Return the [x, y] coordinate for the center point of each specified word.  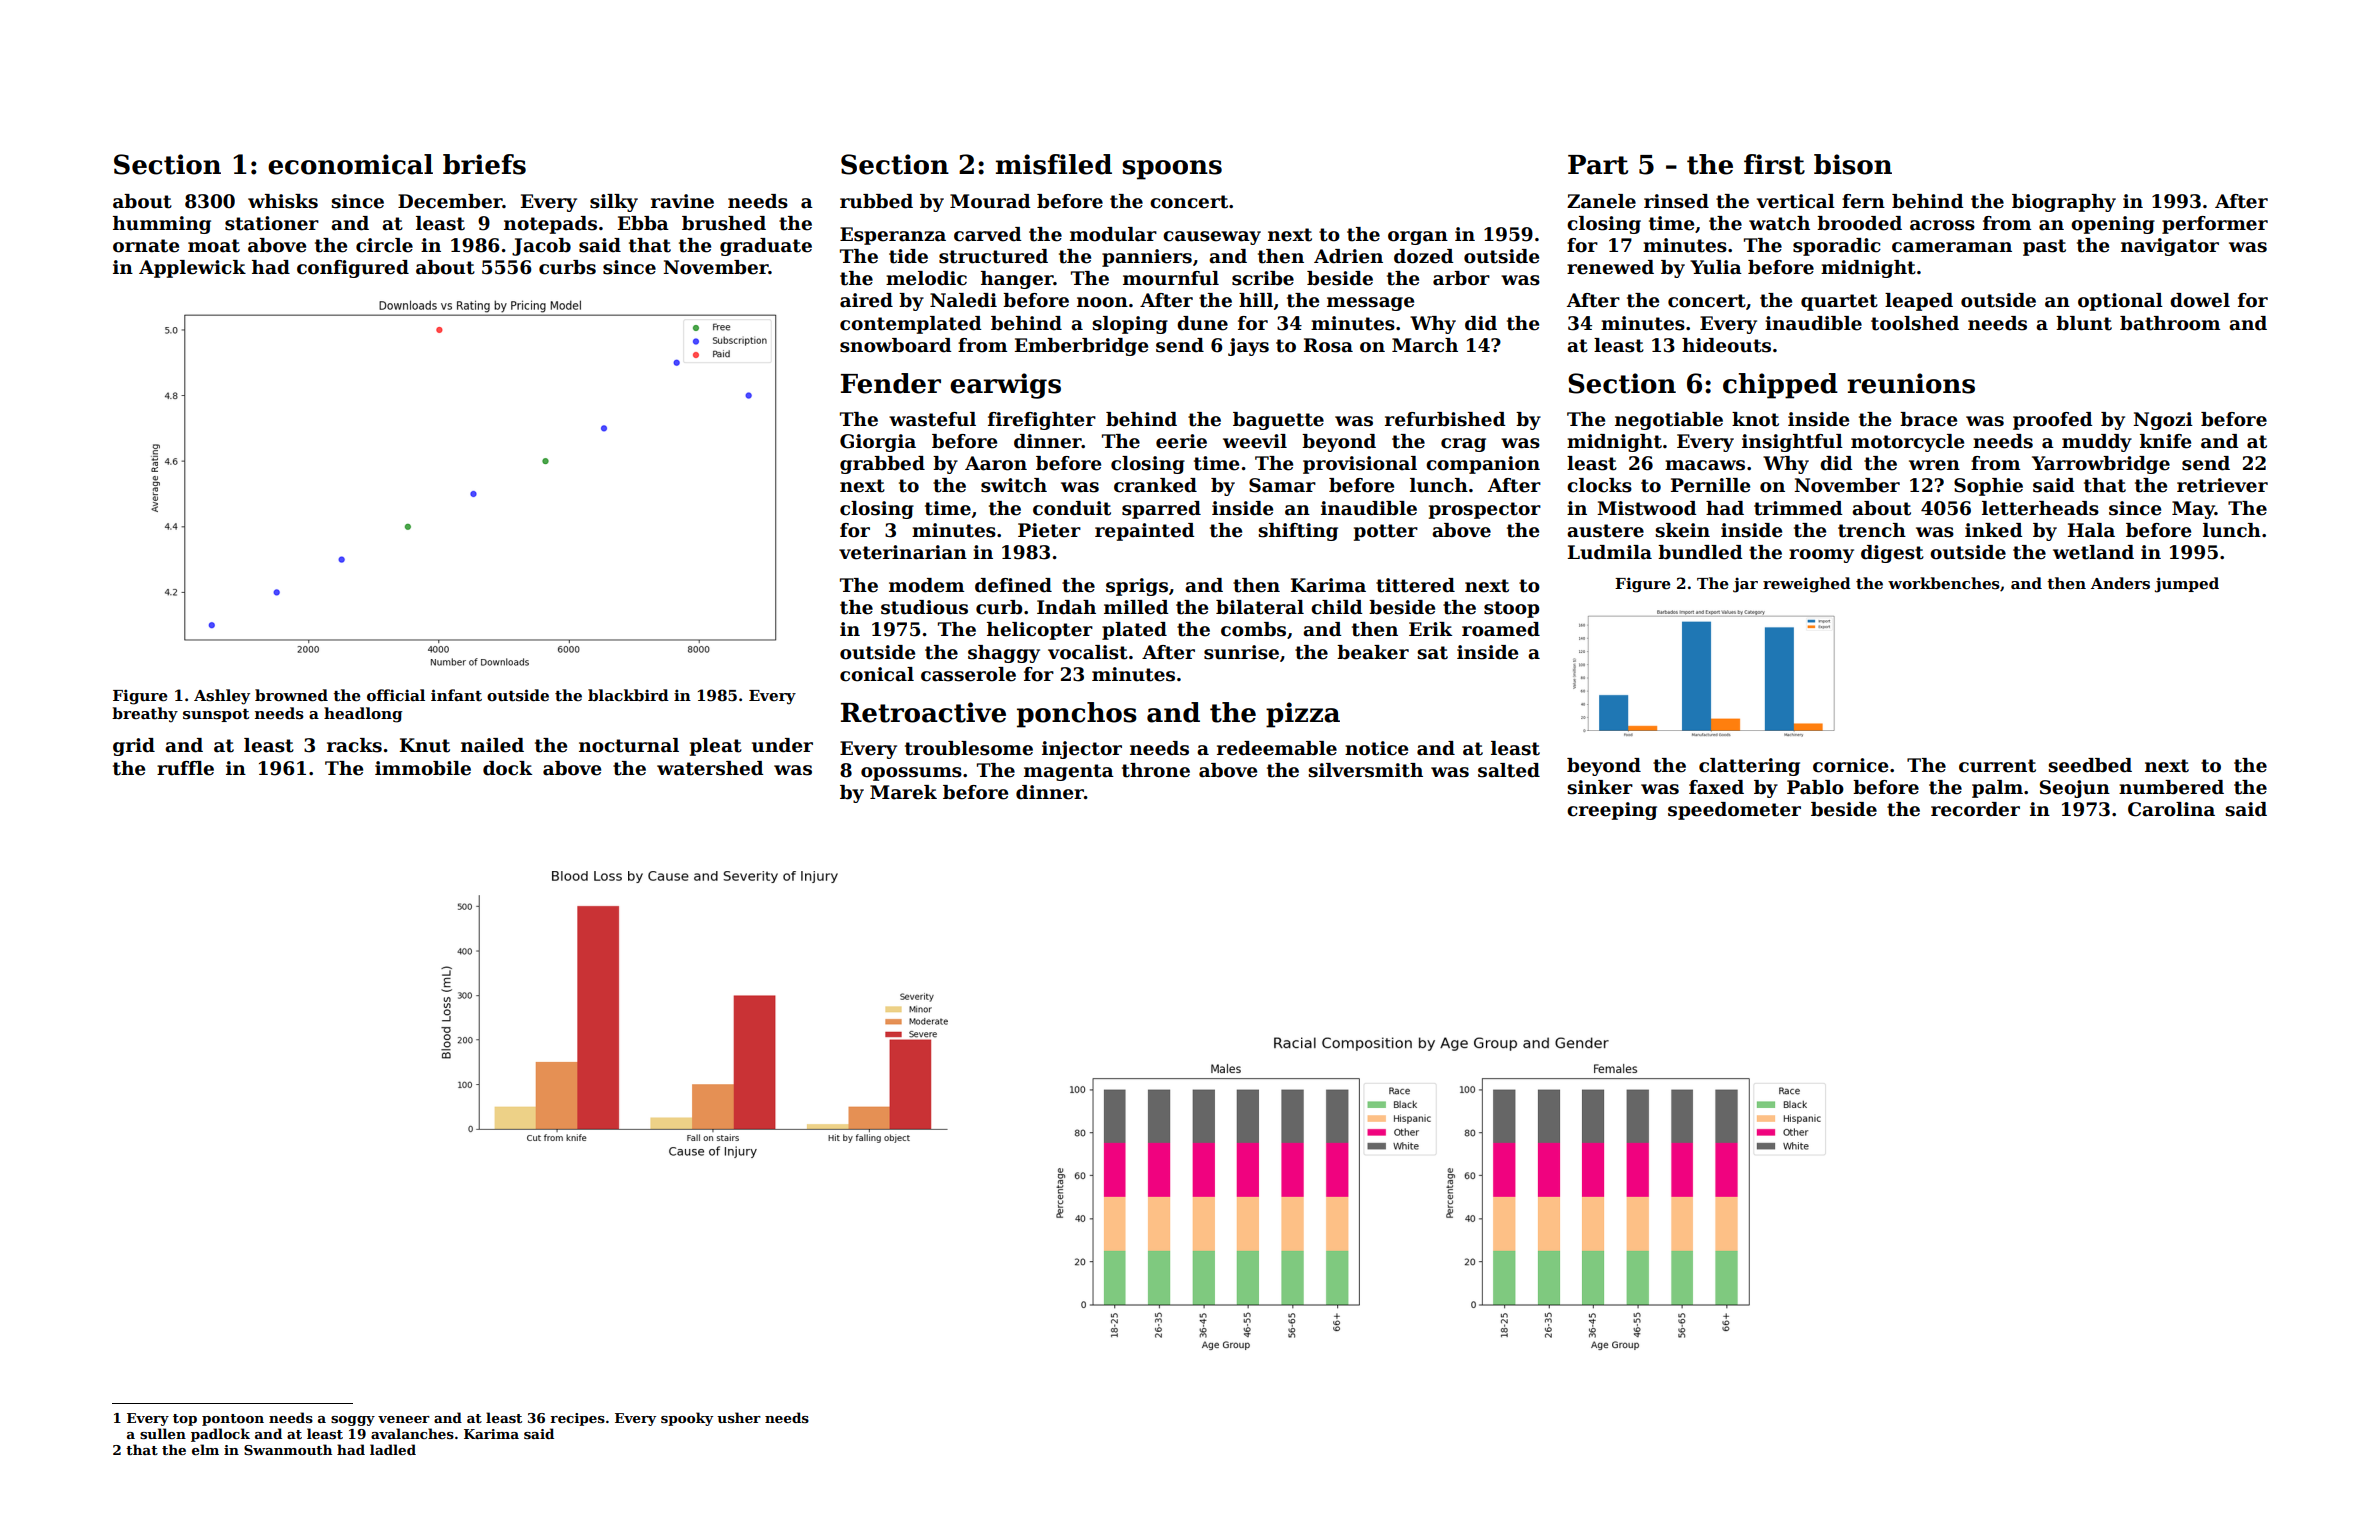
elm [205, 1449]
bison [1853, 164]
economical [350, 164]
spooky [687, 1419]
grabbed [882, 465]
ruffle [185, 768]
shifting [1298, 532]
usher [739, 1417]
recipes [577, 1419]
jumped [2187, 585]
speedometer [1734, 811]
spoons [1172, 170]
